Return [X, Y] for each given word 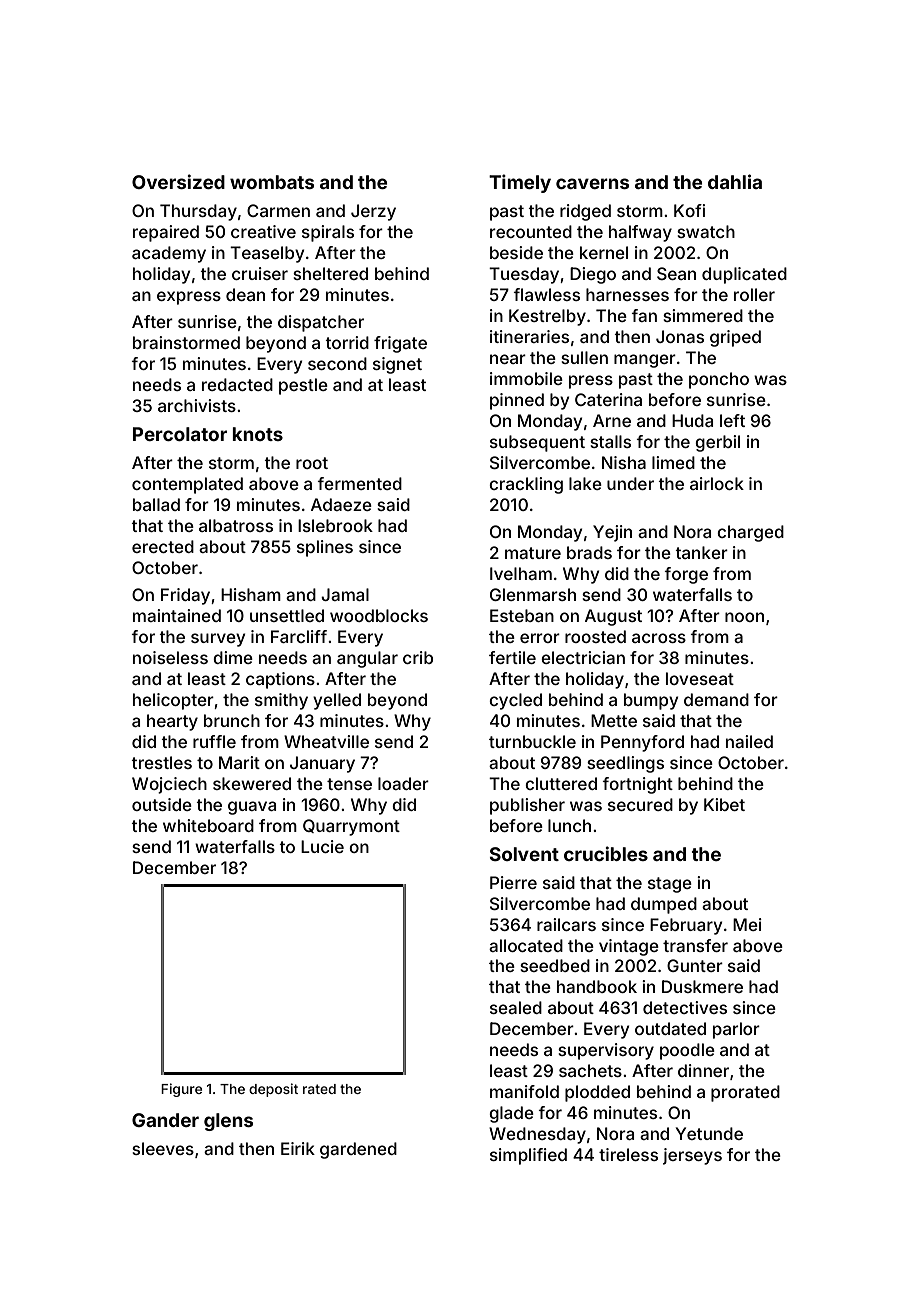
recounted [531, 231]
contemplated [187, 485]
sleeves [163, 1148]
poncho [719, 380]
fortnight [637, 785]
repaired [166, 233]
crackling [526, 485]
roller [754, 294]
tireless [628, 1154]
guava [252, 808]
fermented [359, 483]
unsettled [287, 615]
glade [511, 1114]
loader [403, 783]
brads [589, 552]
